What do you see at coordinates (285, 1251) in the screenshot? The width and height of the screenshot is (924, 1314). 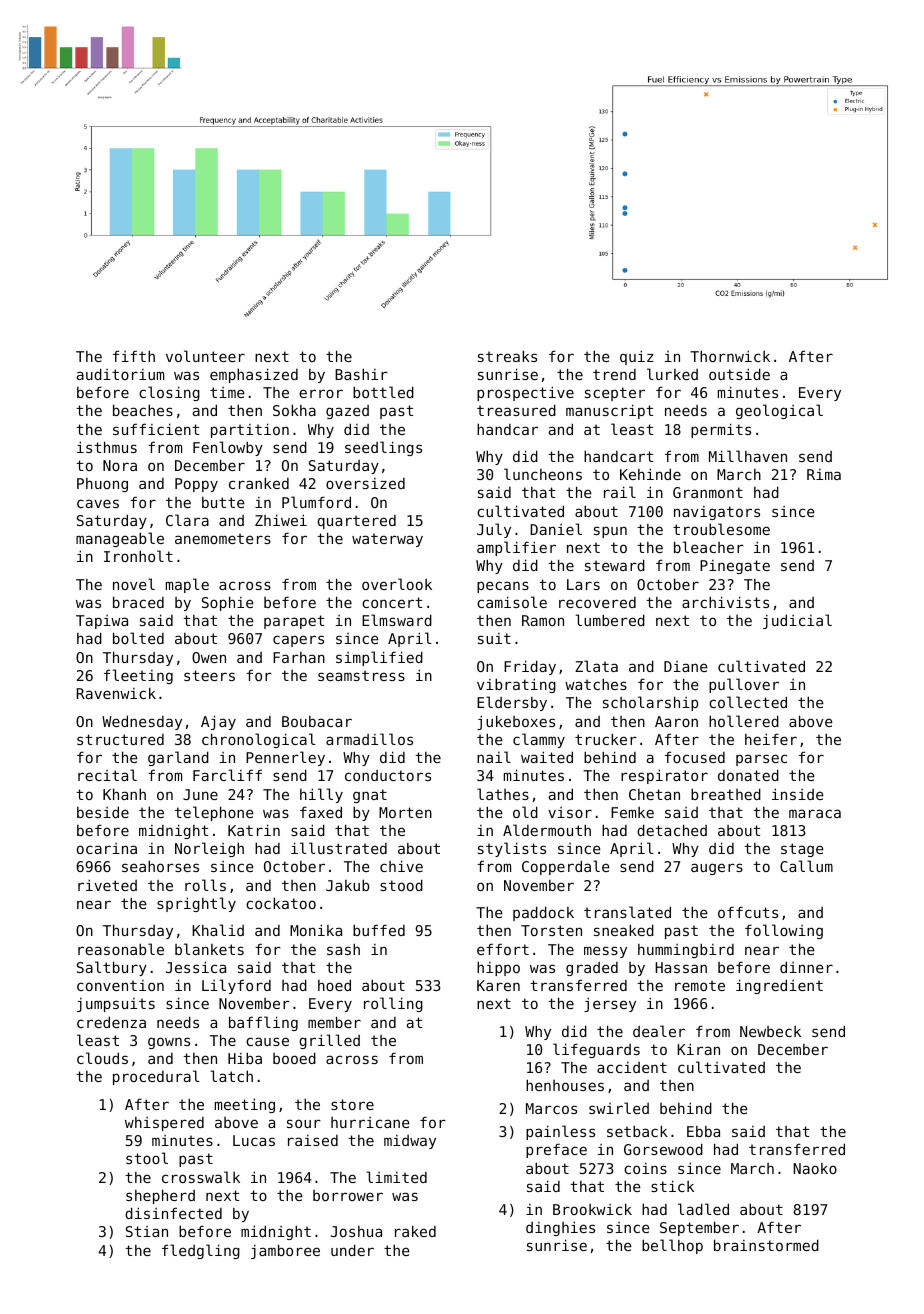 I see `jamboree` at bounding box center [285, 1251].
